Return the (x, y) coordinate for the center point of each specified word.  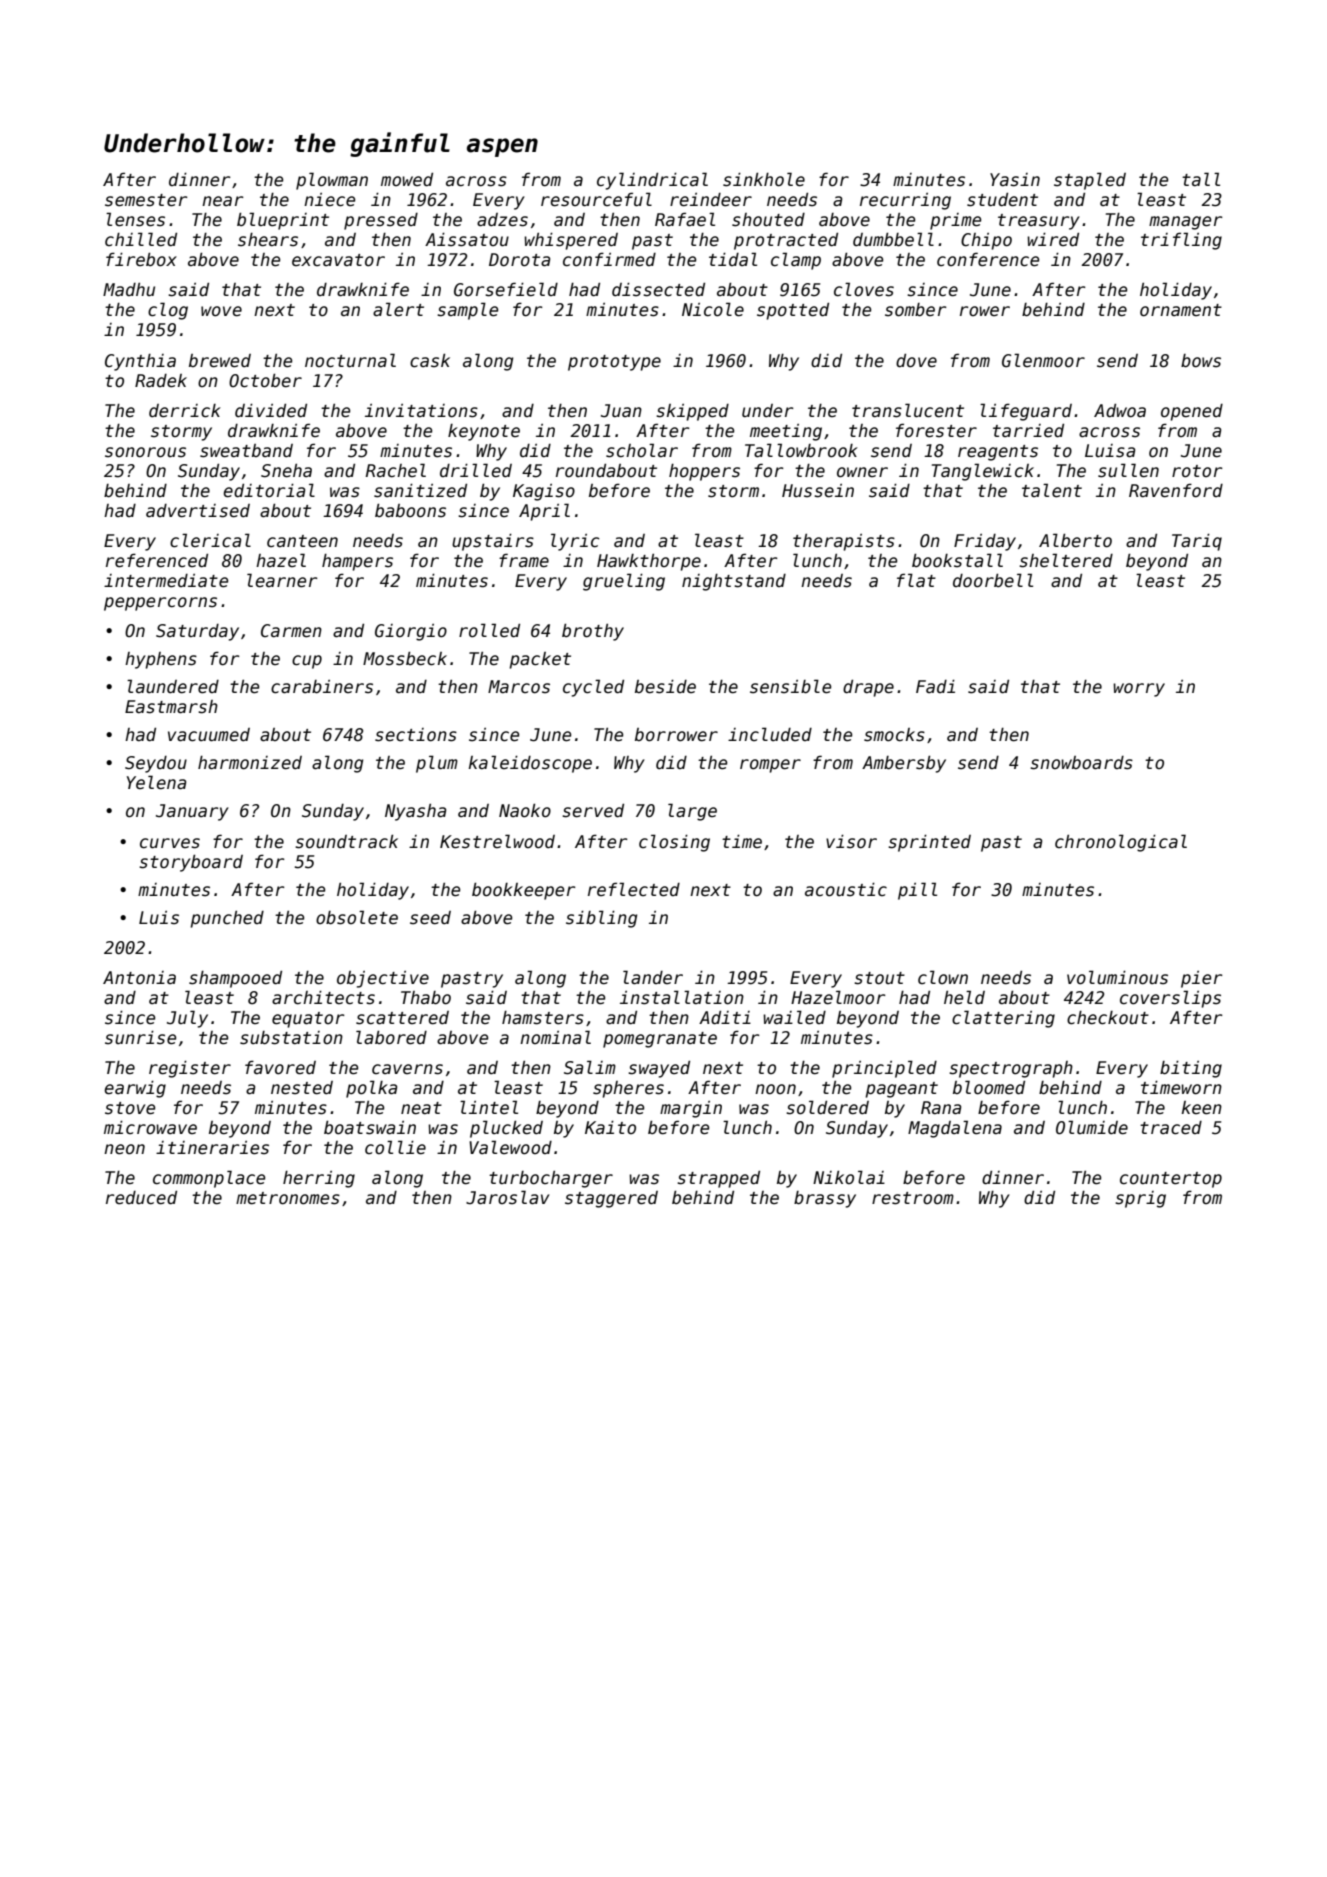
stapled (1090, 181)
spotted (793, 311)
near (223, 201)
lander (653, 977)
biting (1191, 1069)
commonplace (209, 1179)
